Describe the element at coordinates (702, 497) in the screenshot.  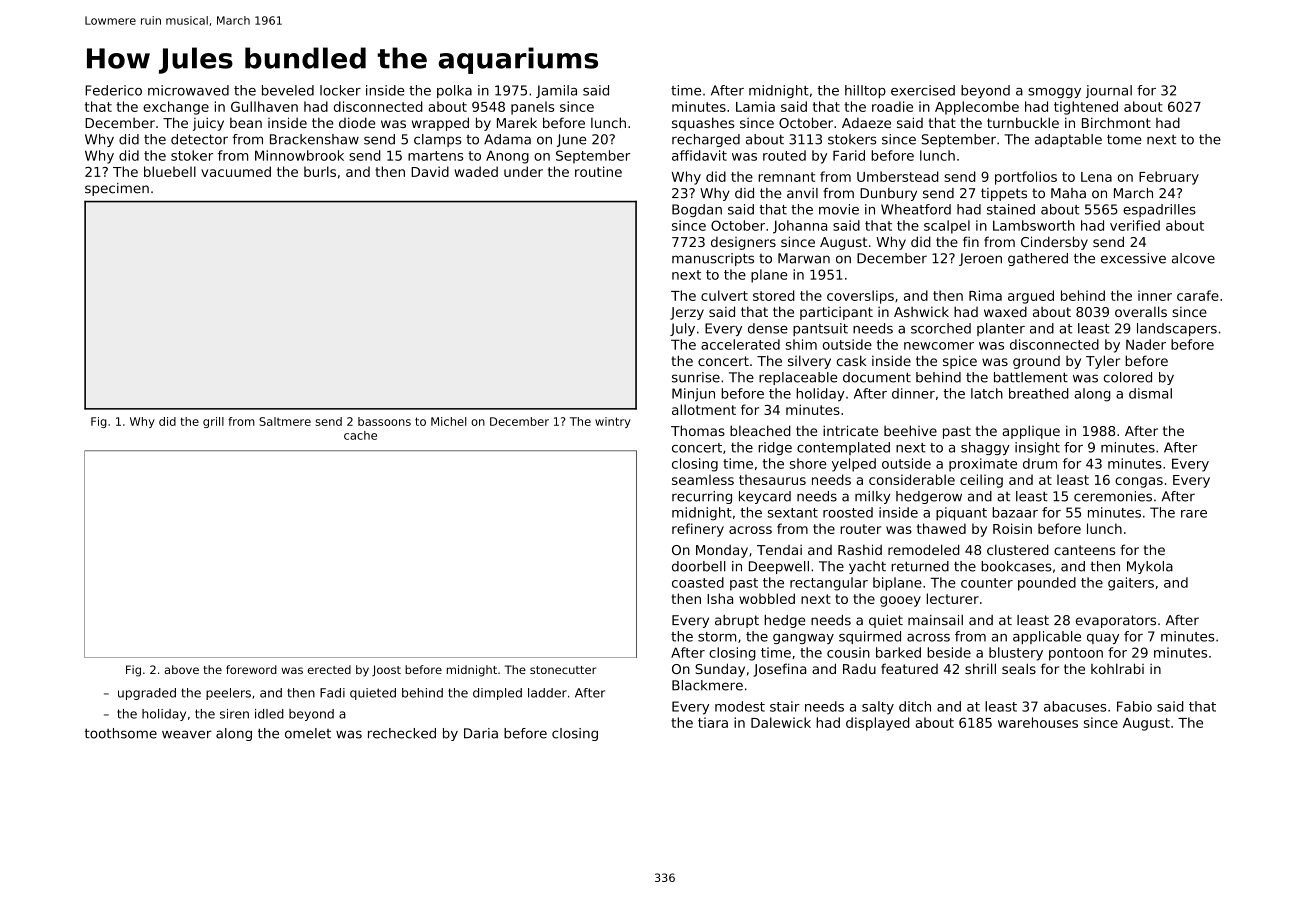
I see `recurring` at that location.
